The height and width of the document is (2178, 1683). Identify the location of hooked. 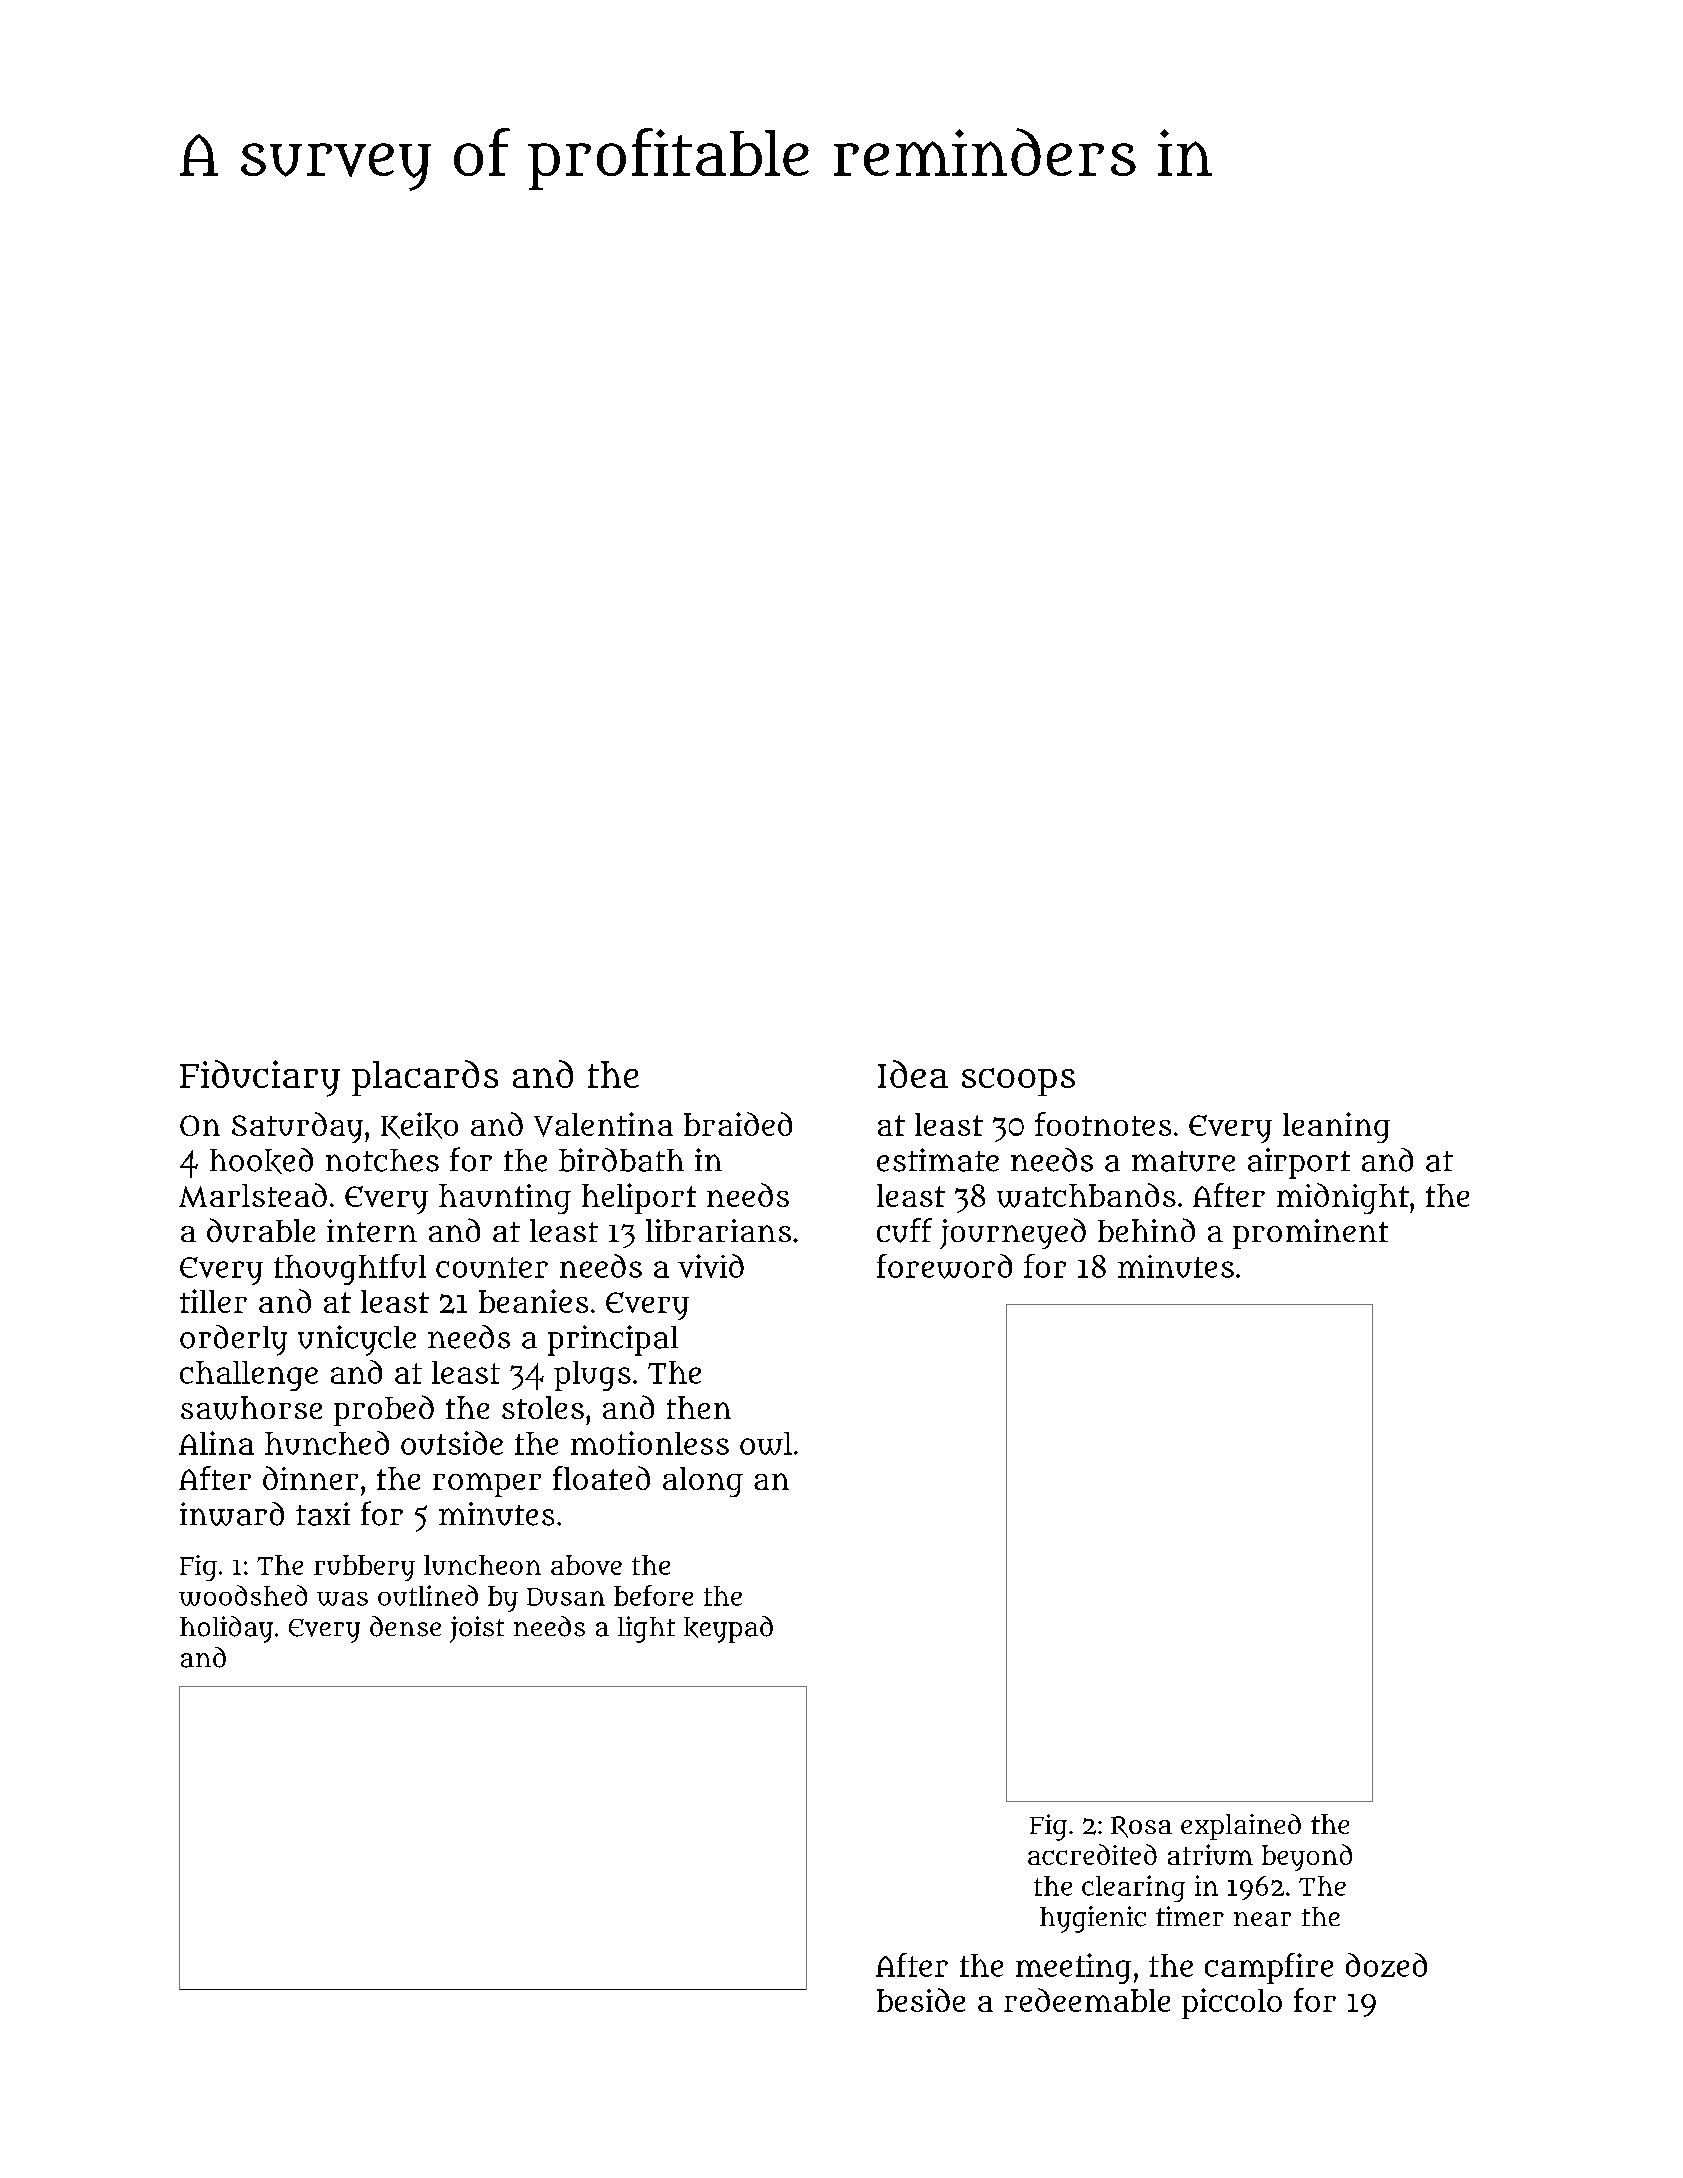
(261, 1161).
